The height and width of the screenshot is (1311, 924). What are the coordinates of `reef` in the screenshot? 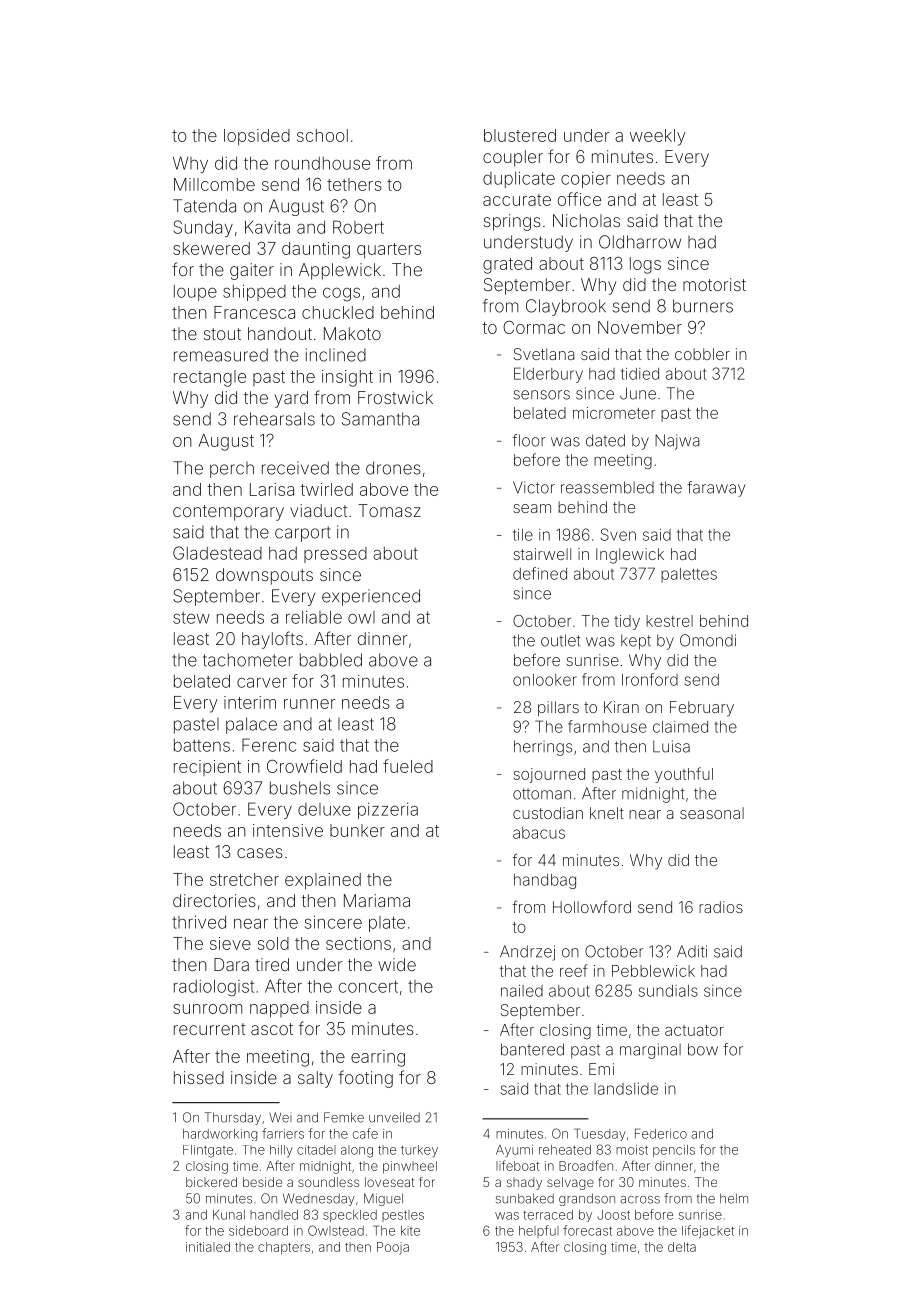 It's located at (574, 970).
